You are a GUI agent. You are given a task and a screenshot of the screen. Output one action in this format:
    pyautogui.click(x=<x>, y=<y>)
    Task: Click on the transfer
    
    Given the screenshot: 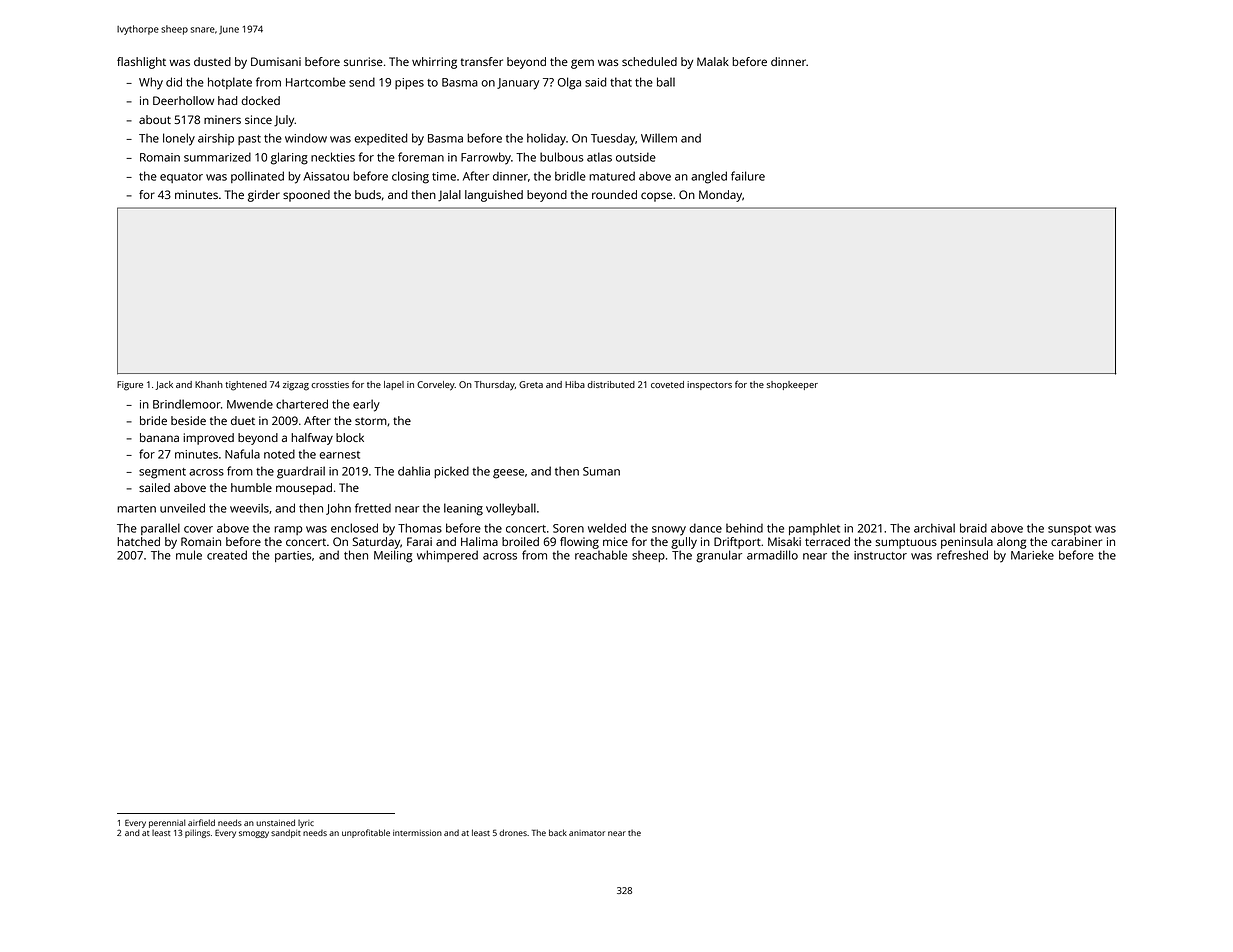 What is the action you would take?
    pyautogui.click(x=481, y=61)
